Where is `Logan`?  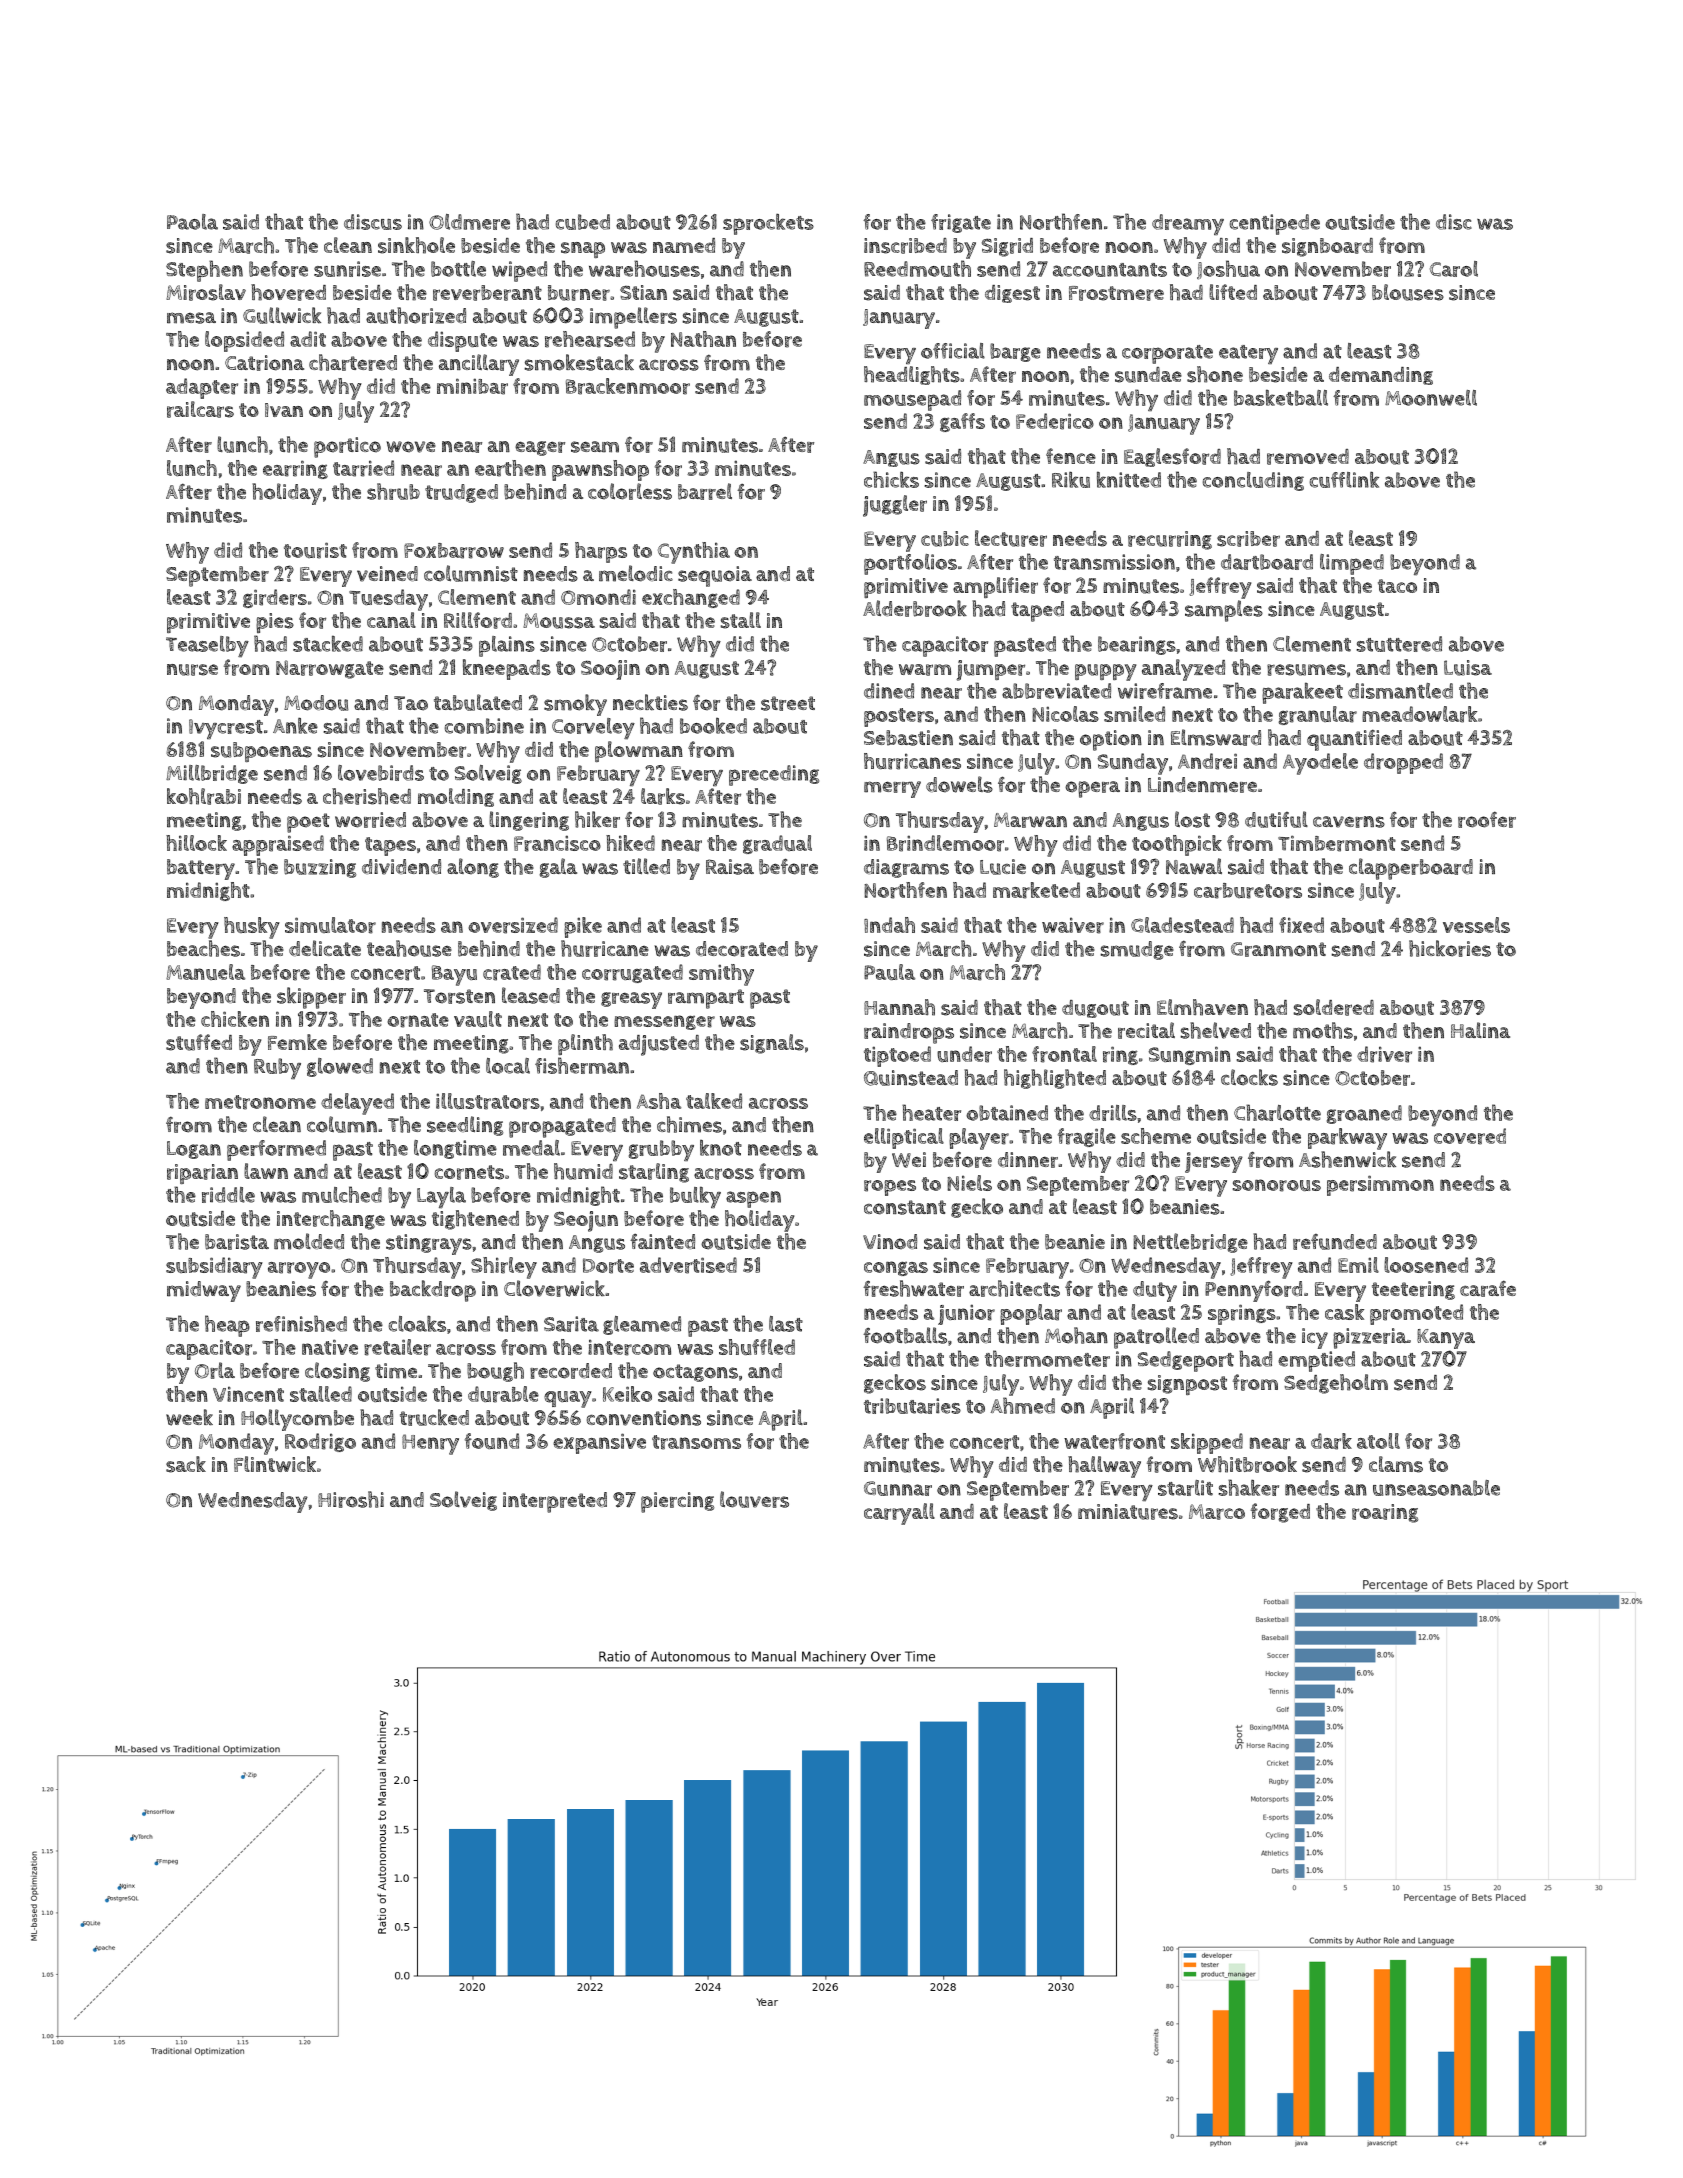 Logan is located at coordinates (194, 1150).
